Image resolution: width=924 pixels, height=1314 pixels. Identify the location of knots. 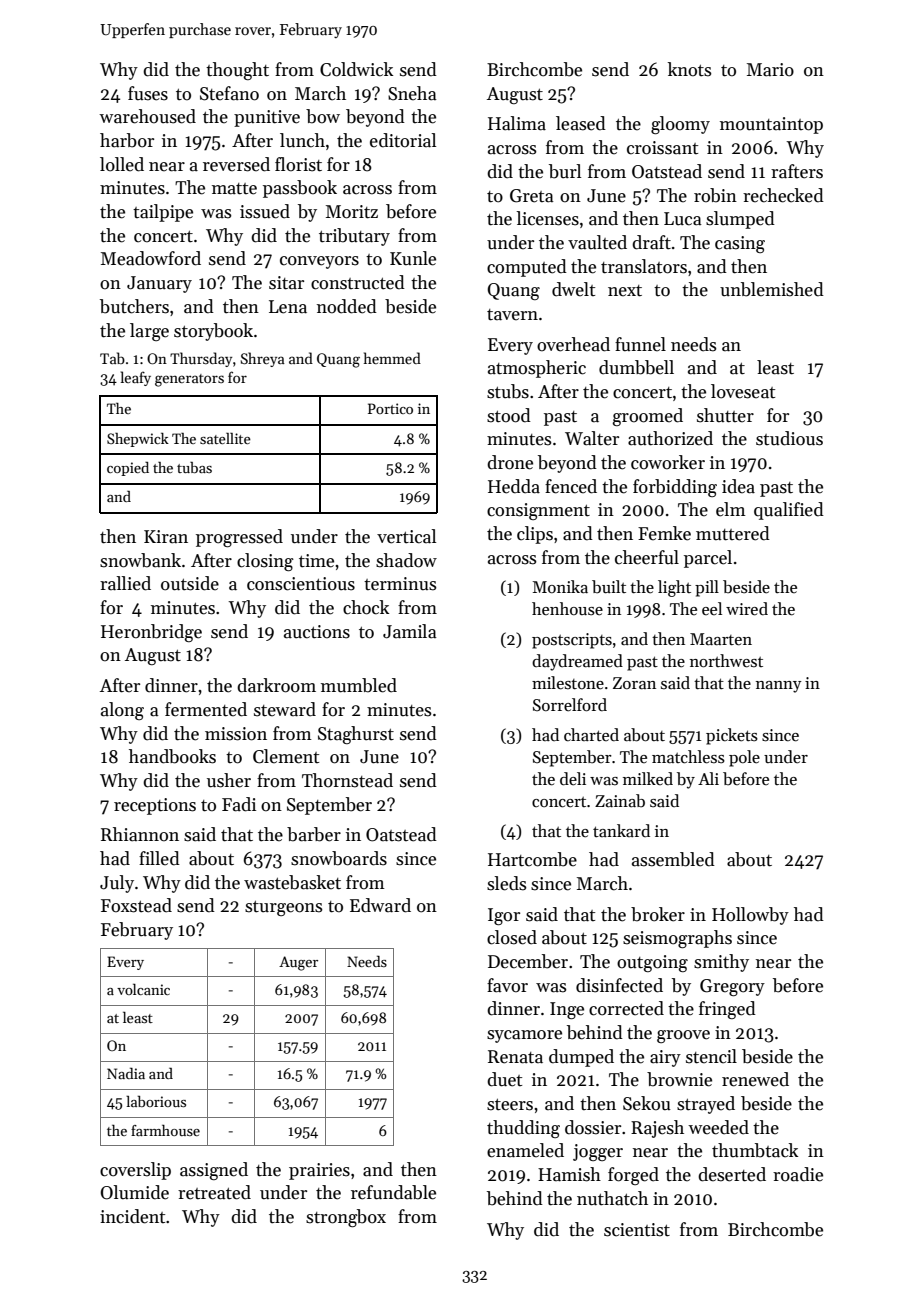
(689, 69).
